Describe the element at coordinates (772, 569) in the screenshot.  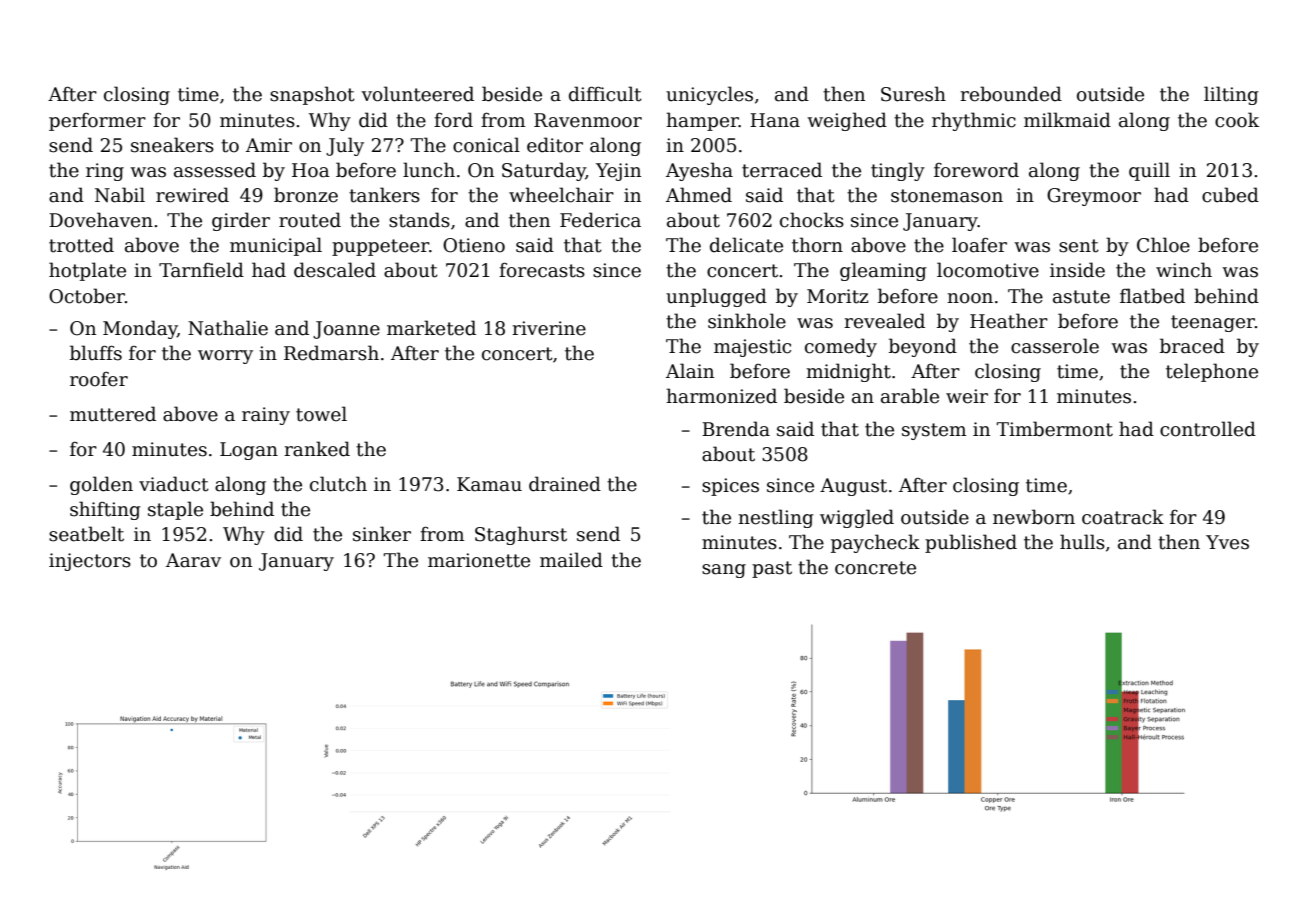
I see `past` at that location.
